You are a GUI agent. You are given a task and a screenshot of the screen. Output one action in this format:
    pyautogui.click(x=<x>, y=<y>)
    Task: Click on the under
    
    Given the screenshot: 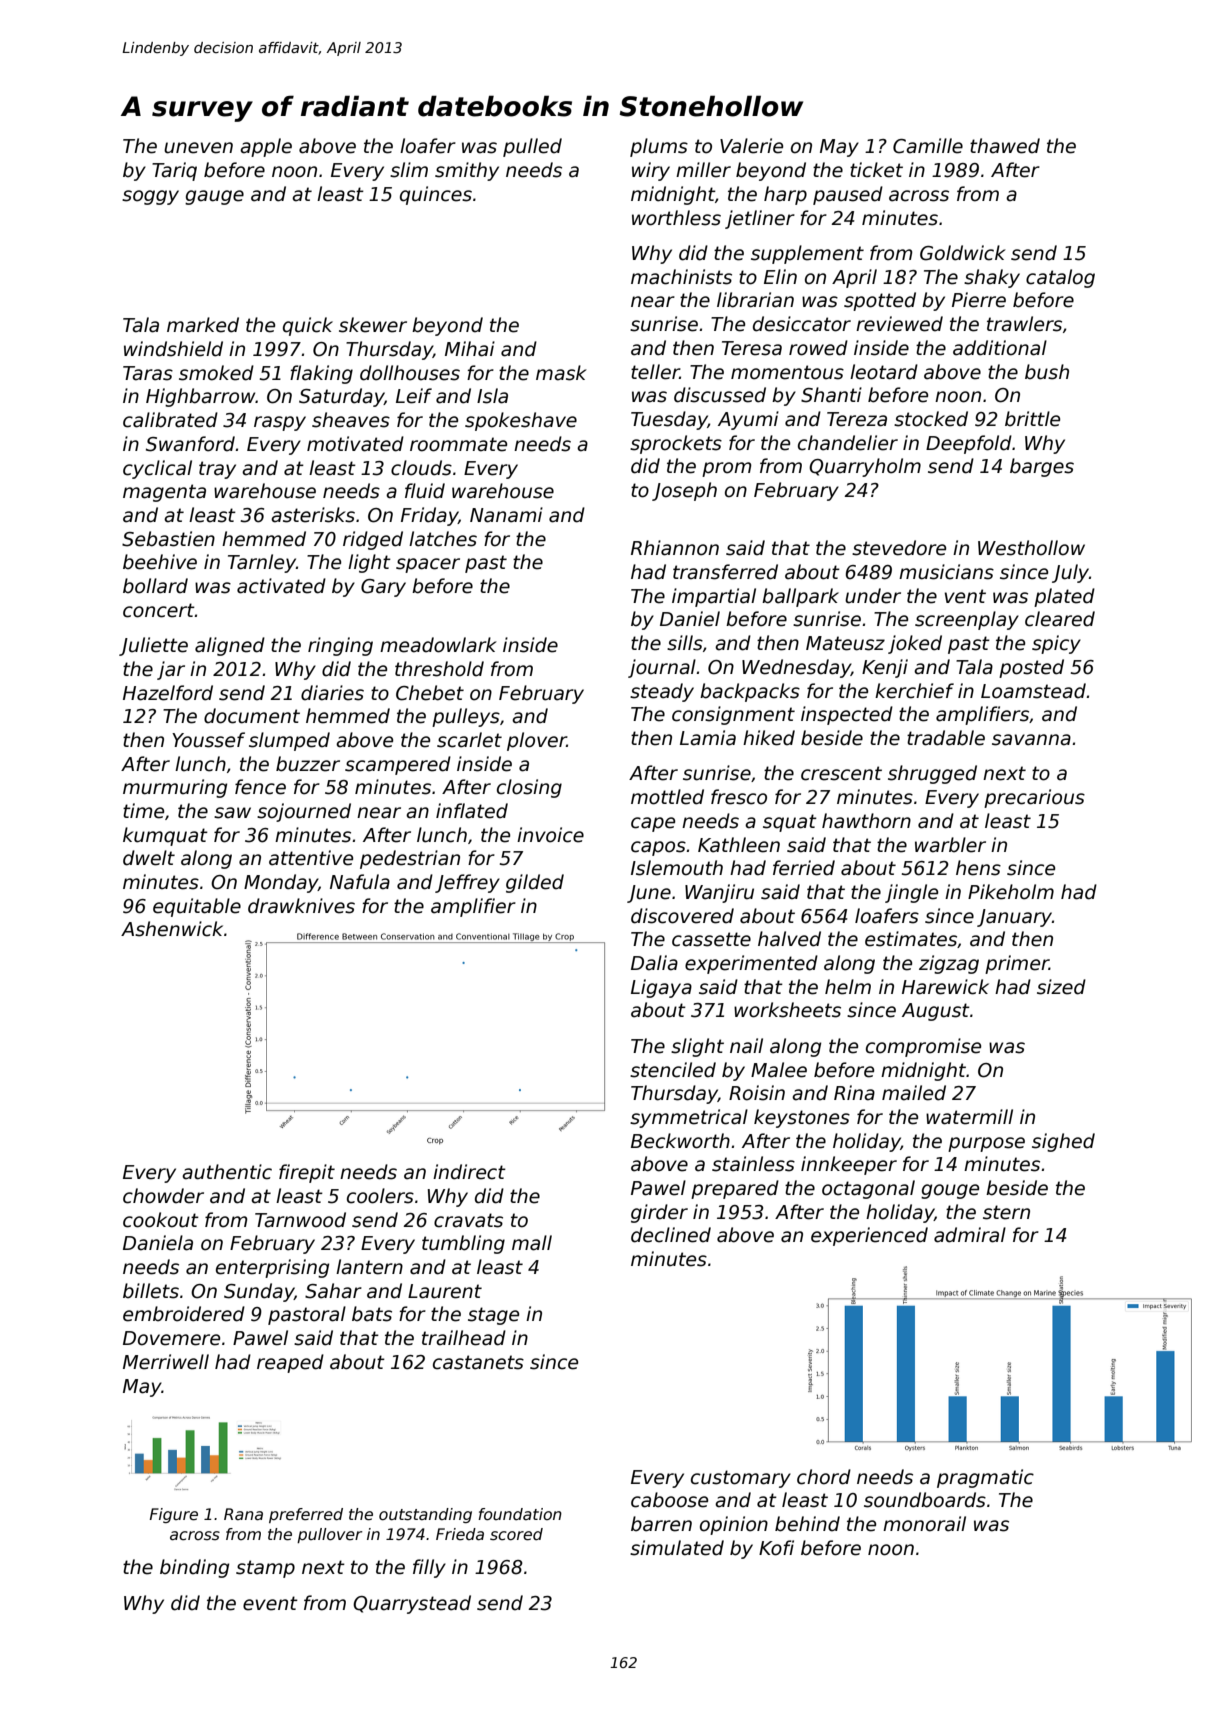 What is the action you would take?
    pyautogui.click(x=873, y=596)
